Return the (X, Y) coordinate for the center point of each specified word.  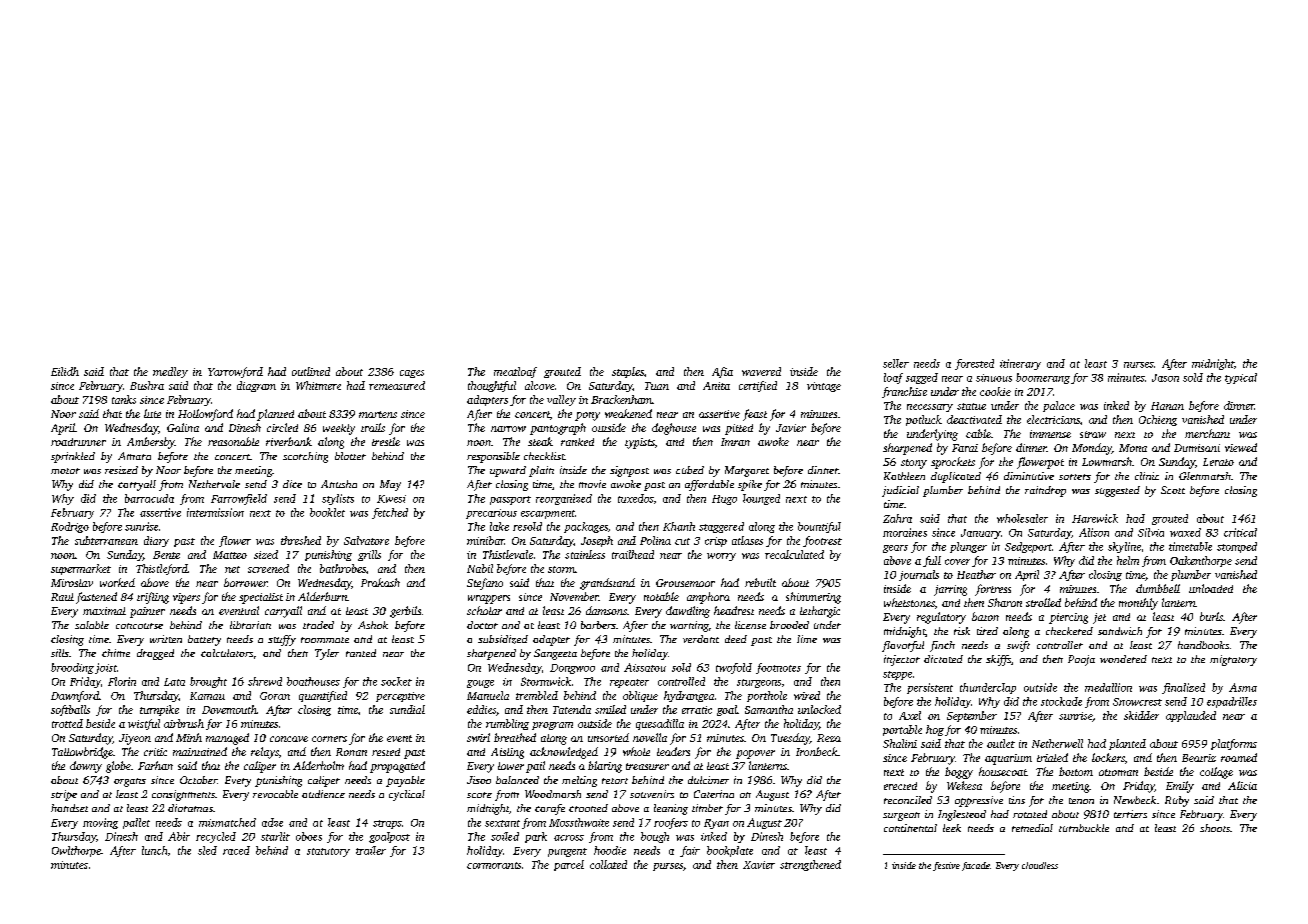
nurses (1139, 365)
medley (170, 372)
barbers (598, 625)
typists (639, 443)
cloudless (1040, 865)
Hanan (1167, 406)
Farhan (155, 765)
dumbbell (1158, 588)
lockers (1108, 757)
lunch (154, 850)
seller (896, 363)
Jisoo (479, 780)
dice (292, 484)
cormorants (494, 865)
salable (92, 625)
